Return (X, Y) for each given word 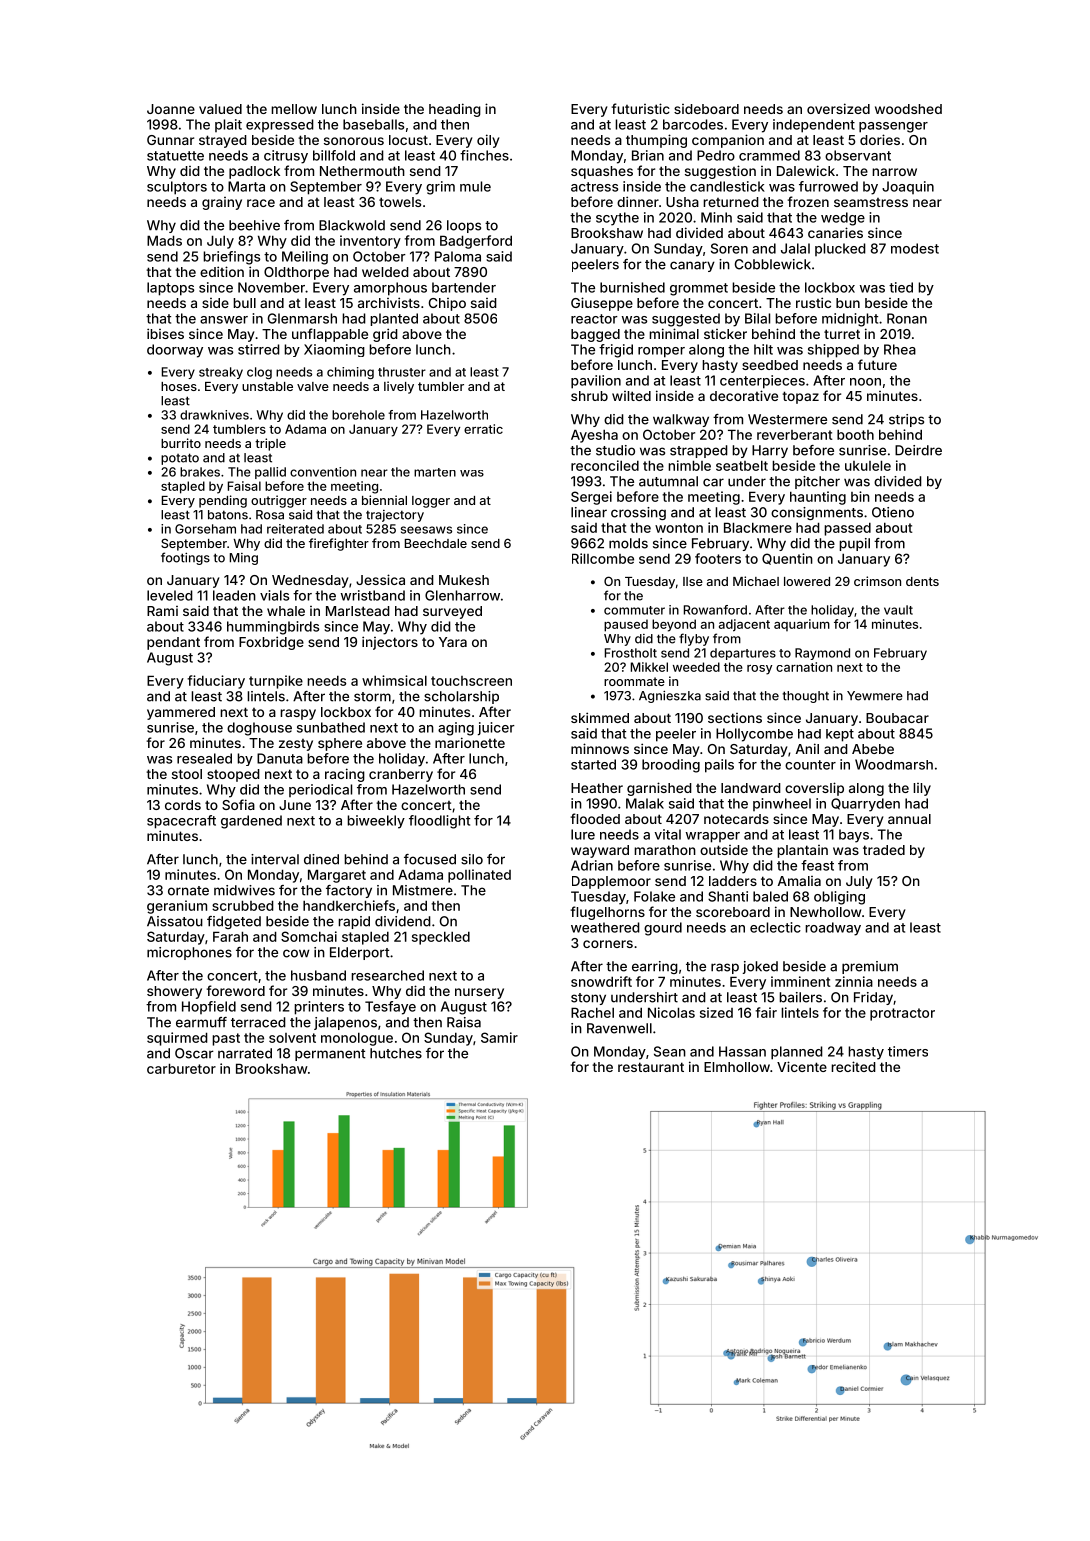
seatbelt (742, 465)
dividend (403, 921)
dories (880, 139)
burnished (632, 287)
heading (455, 110)
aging (456, 729)
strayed (223, 141)
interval (275, 859)
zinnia (854, 981)
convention (323, 472)
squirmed (177, 1039)
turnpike (276, 682)
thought (806, 697)
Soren (729, 248)
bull (244, 303)
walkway (681, 420)
